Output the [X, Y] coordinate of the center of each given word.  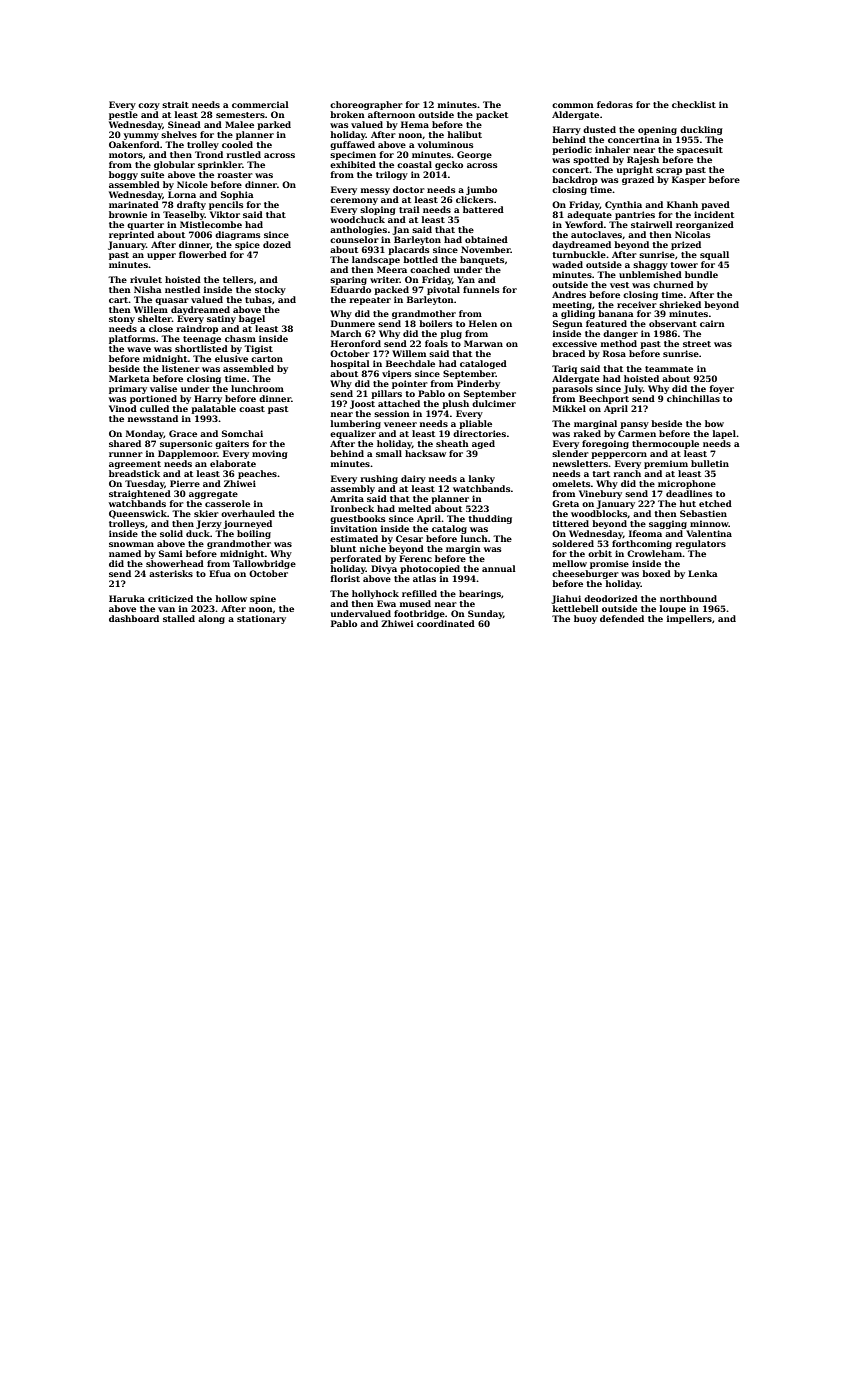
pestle [123, 115]
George [474, 155]
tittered [570, 523]
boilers [436, 323]
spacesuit [700, 150]
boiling [254, 534]
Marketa [129, 378]
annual [499, 568]
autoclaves [596, 234]
